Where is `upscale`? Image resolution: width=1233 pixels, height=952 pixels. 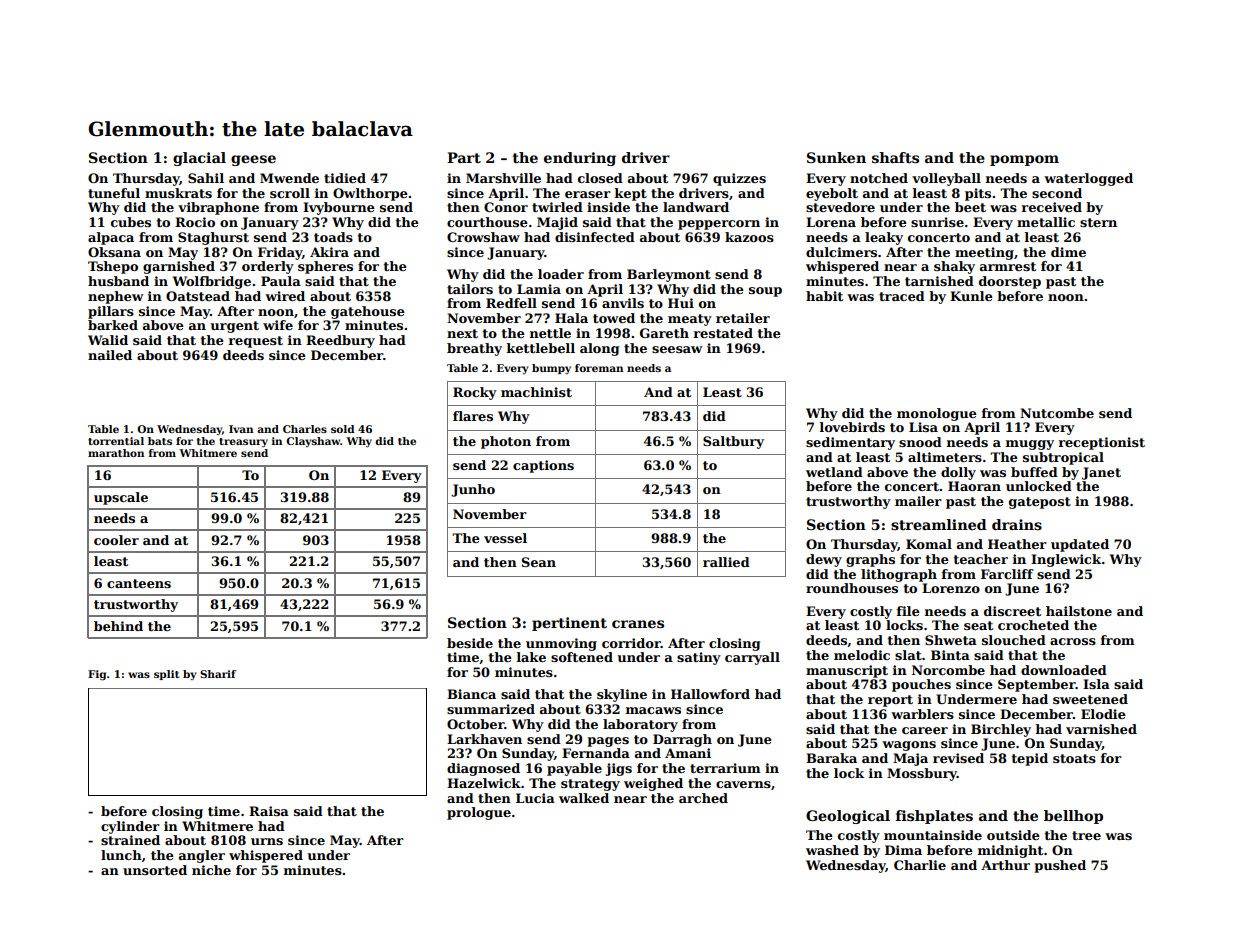
upscale is located at coordinates (121, 498).
